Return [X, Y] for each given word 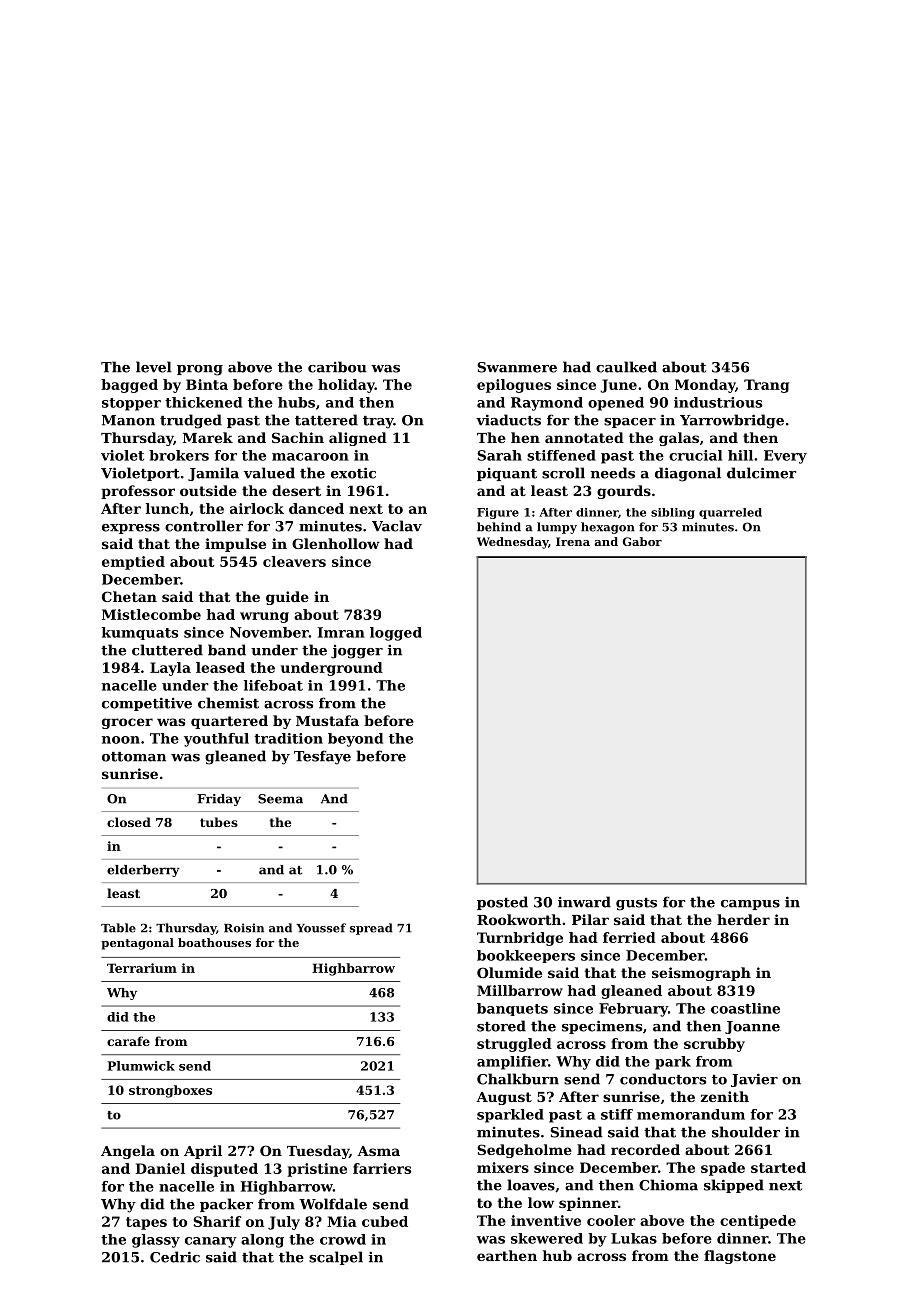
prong [200, 370]
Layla [170, 669]
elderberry [143, 871]
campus [750, 905]
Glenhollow [336, 543]
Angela [128, 1152]
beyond [355, 740]
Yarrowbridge [732, 421]
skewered [547, 1238]
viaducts [508, 420]
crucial [695, 455]
